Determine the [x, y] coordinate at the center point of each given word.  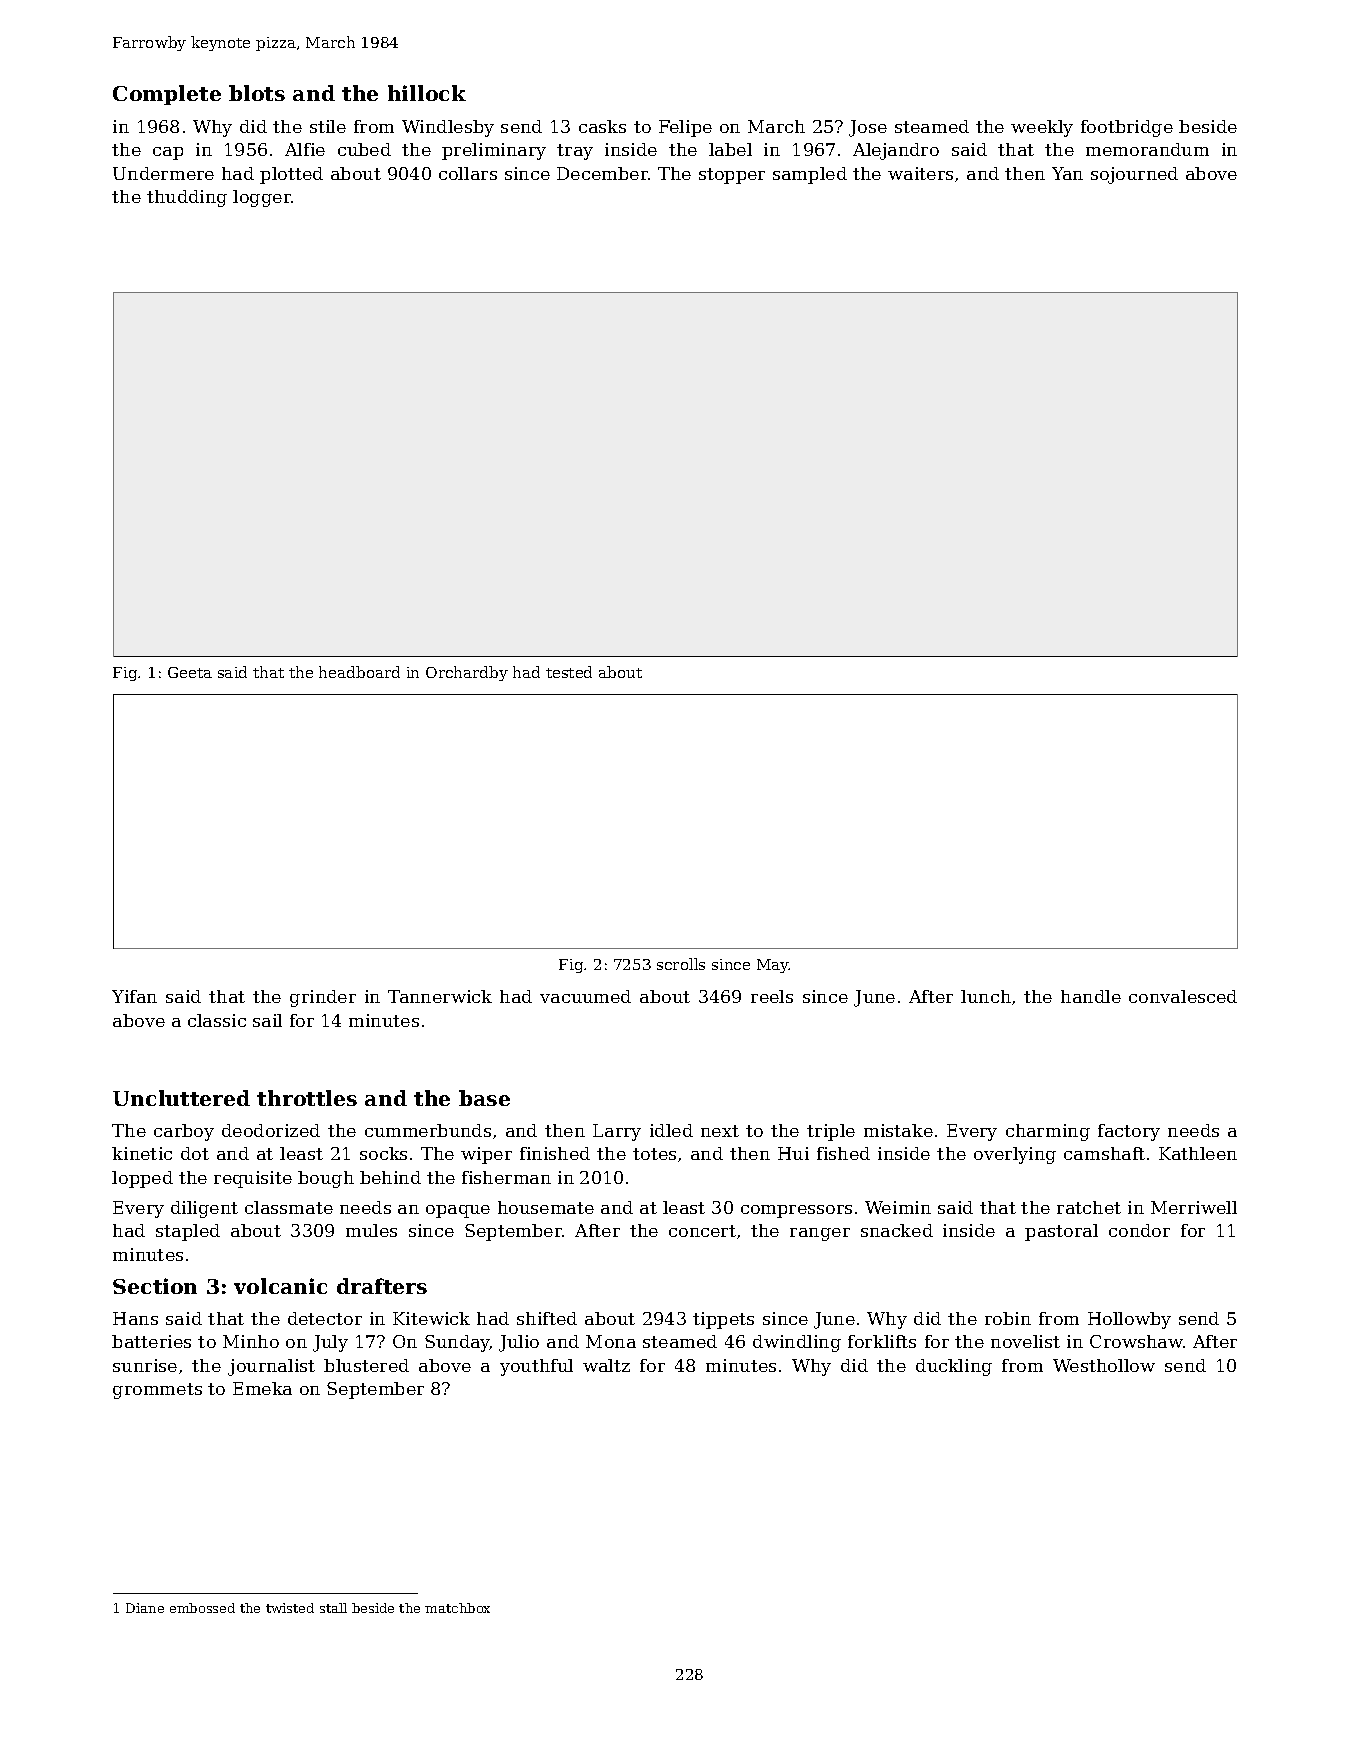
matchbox [457, 1608]
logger [262, 198]
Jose [868, 128]
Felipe [685, 128]
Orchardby [467, 673]
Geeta [190, 672]
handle [1091, 996]
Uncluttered [181, 1098]
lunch [986, 996]
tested [569, 672]
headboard [359, 672]
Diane [145, 1608]
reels [772, 996]
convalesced [1183, 996]
